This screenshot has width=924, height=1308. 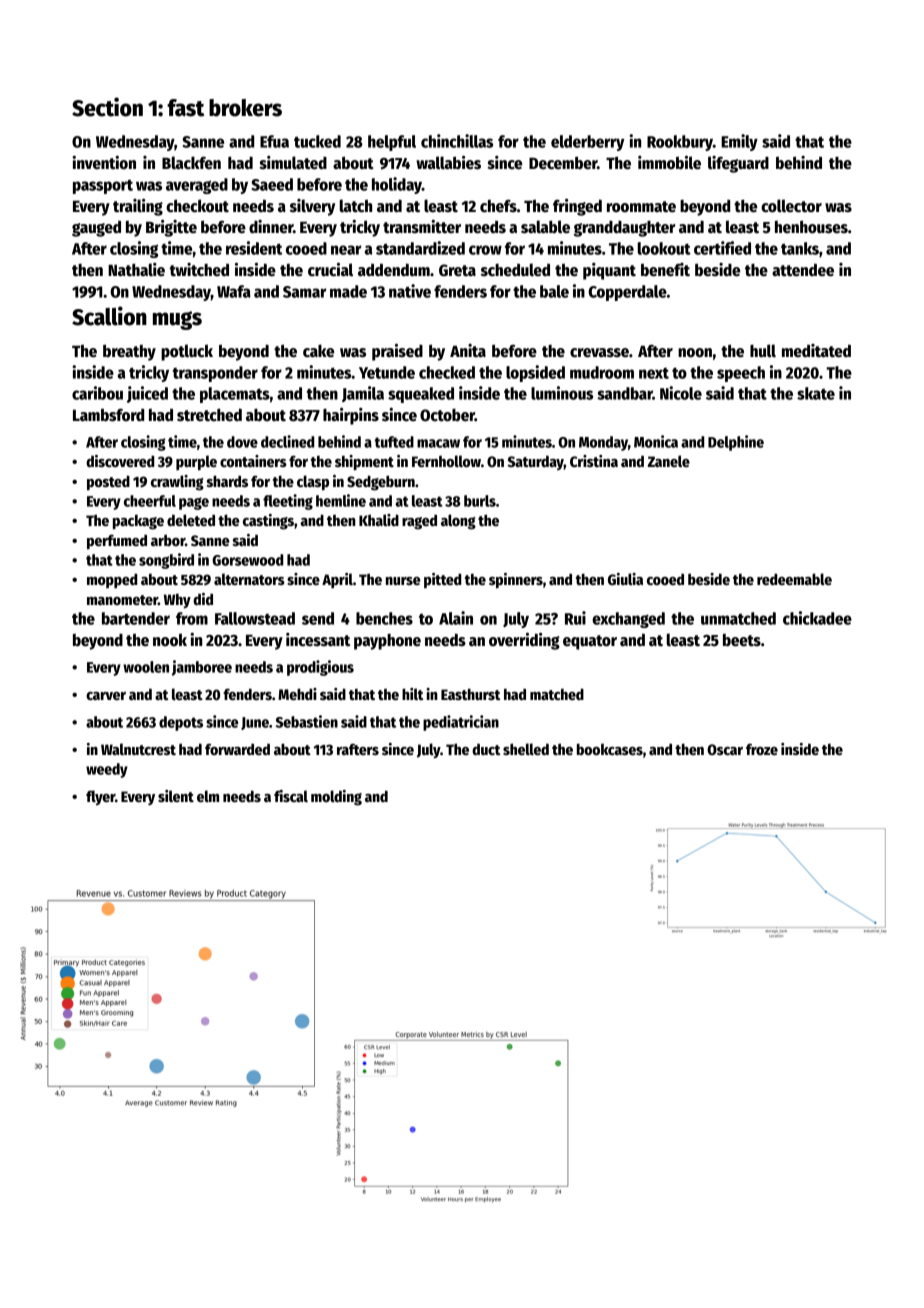 I want to click on wallabies, so click(x=448, y=163).
